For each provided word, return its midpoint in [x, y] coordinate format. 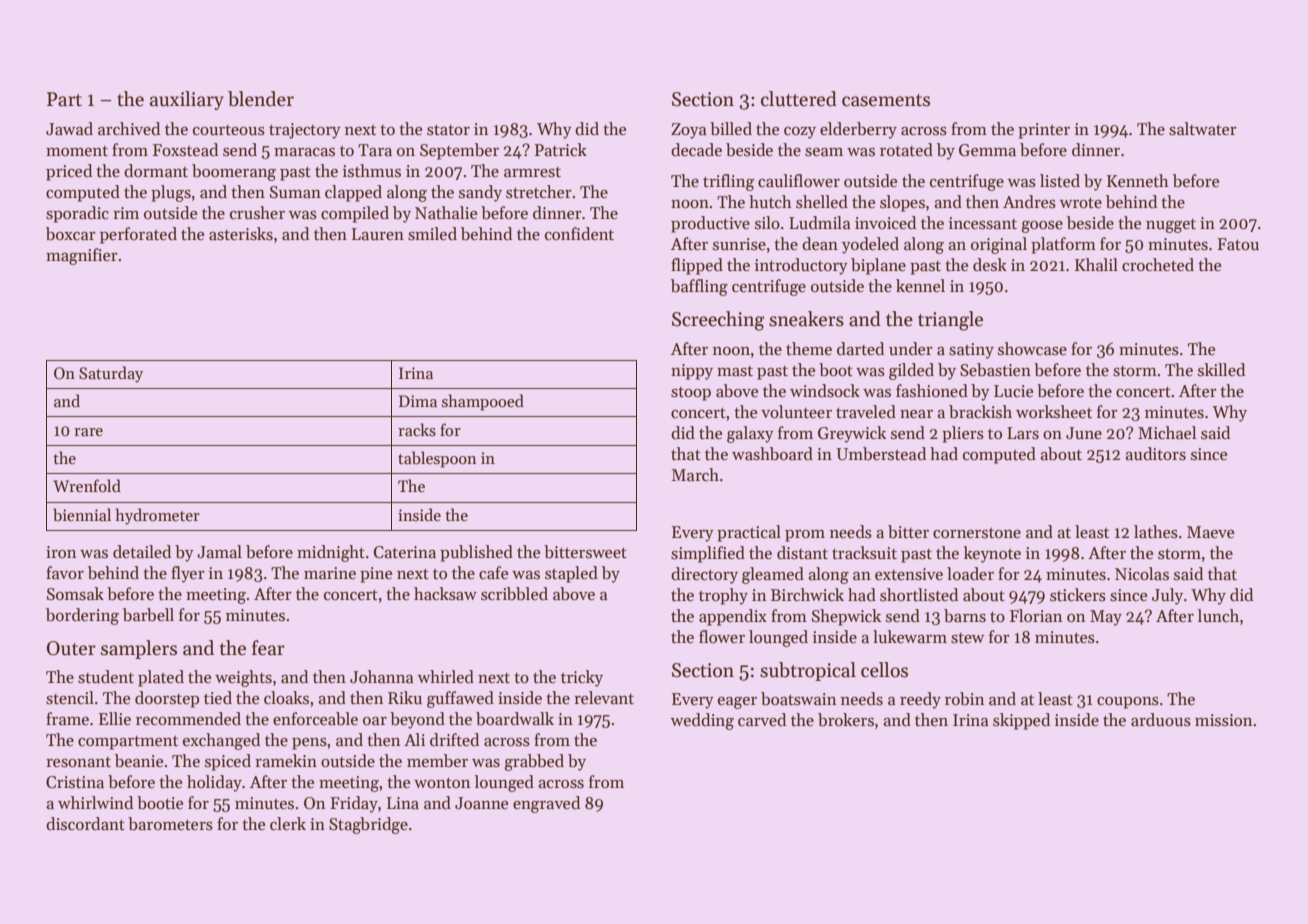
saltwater [1203, 129]
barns [965, 616]
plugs [171, 193]
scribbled [514, 594]
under [911, 349]
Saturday [111, 374]
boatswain [798, 699]
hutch [770, 202]
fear [268, 648]
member [437, 761]
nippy [692, 372]
